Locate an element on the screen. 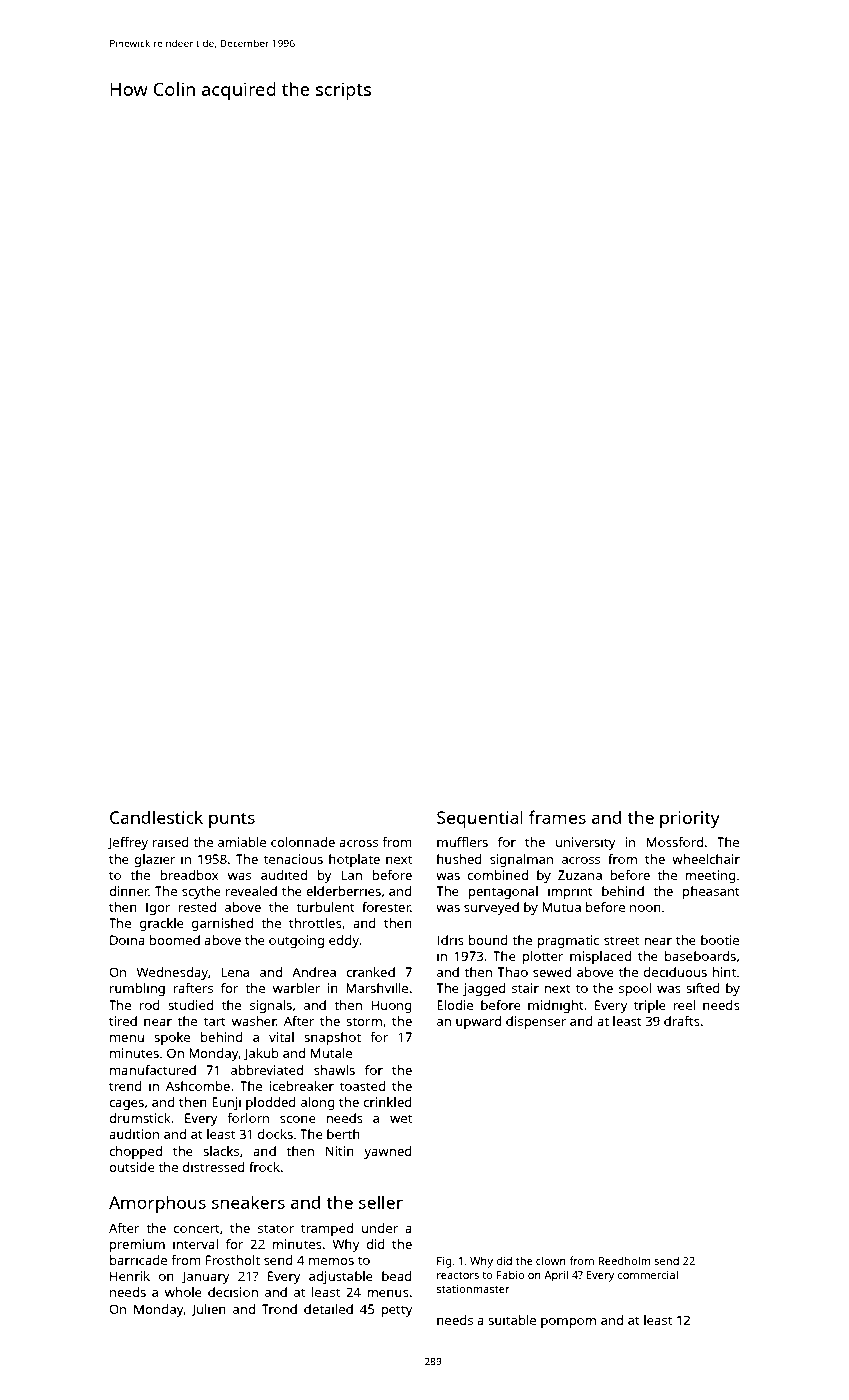  dispenser is located at coordinates (536, 1022).
